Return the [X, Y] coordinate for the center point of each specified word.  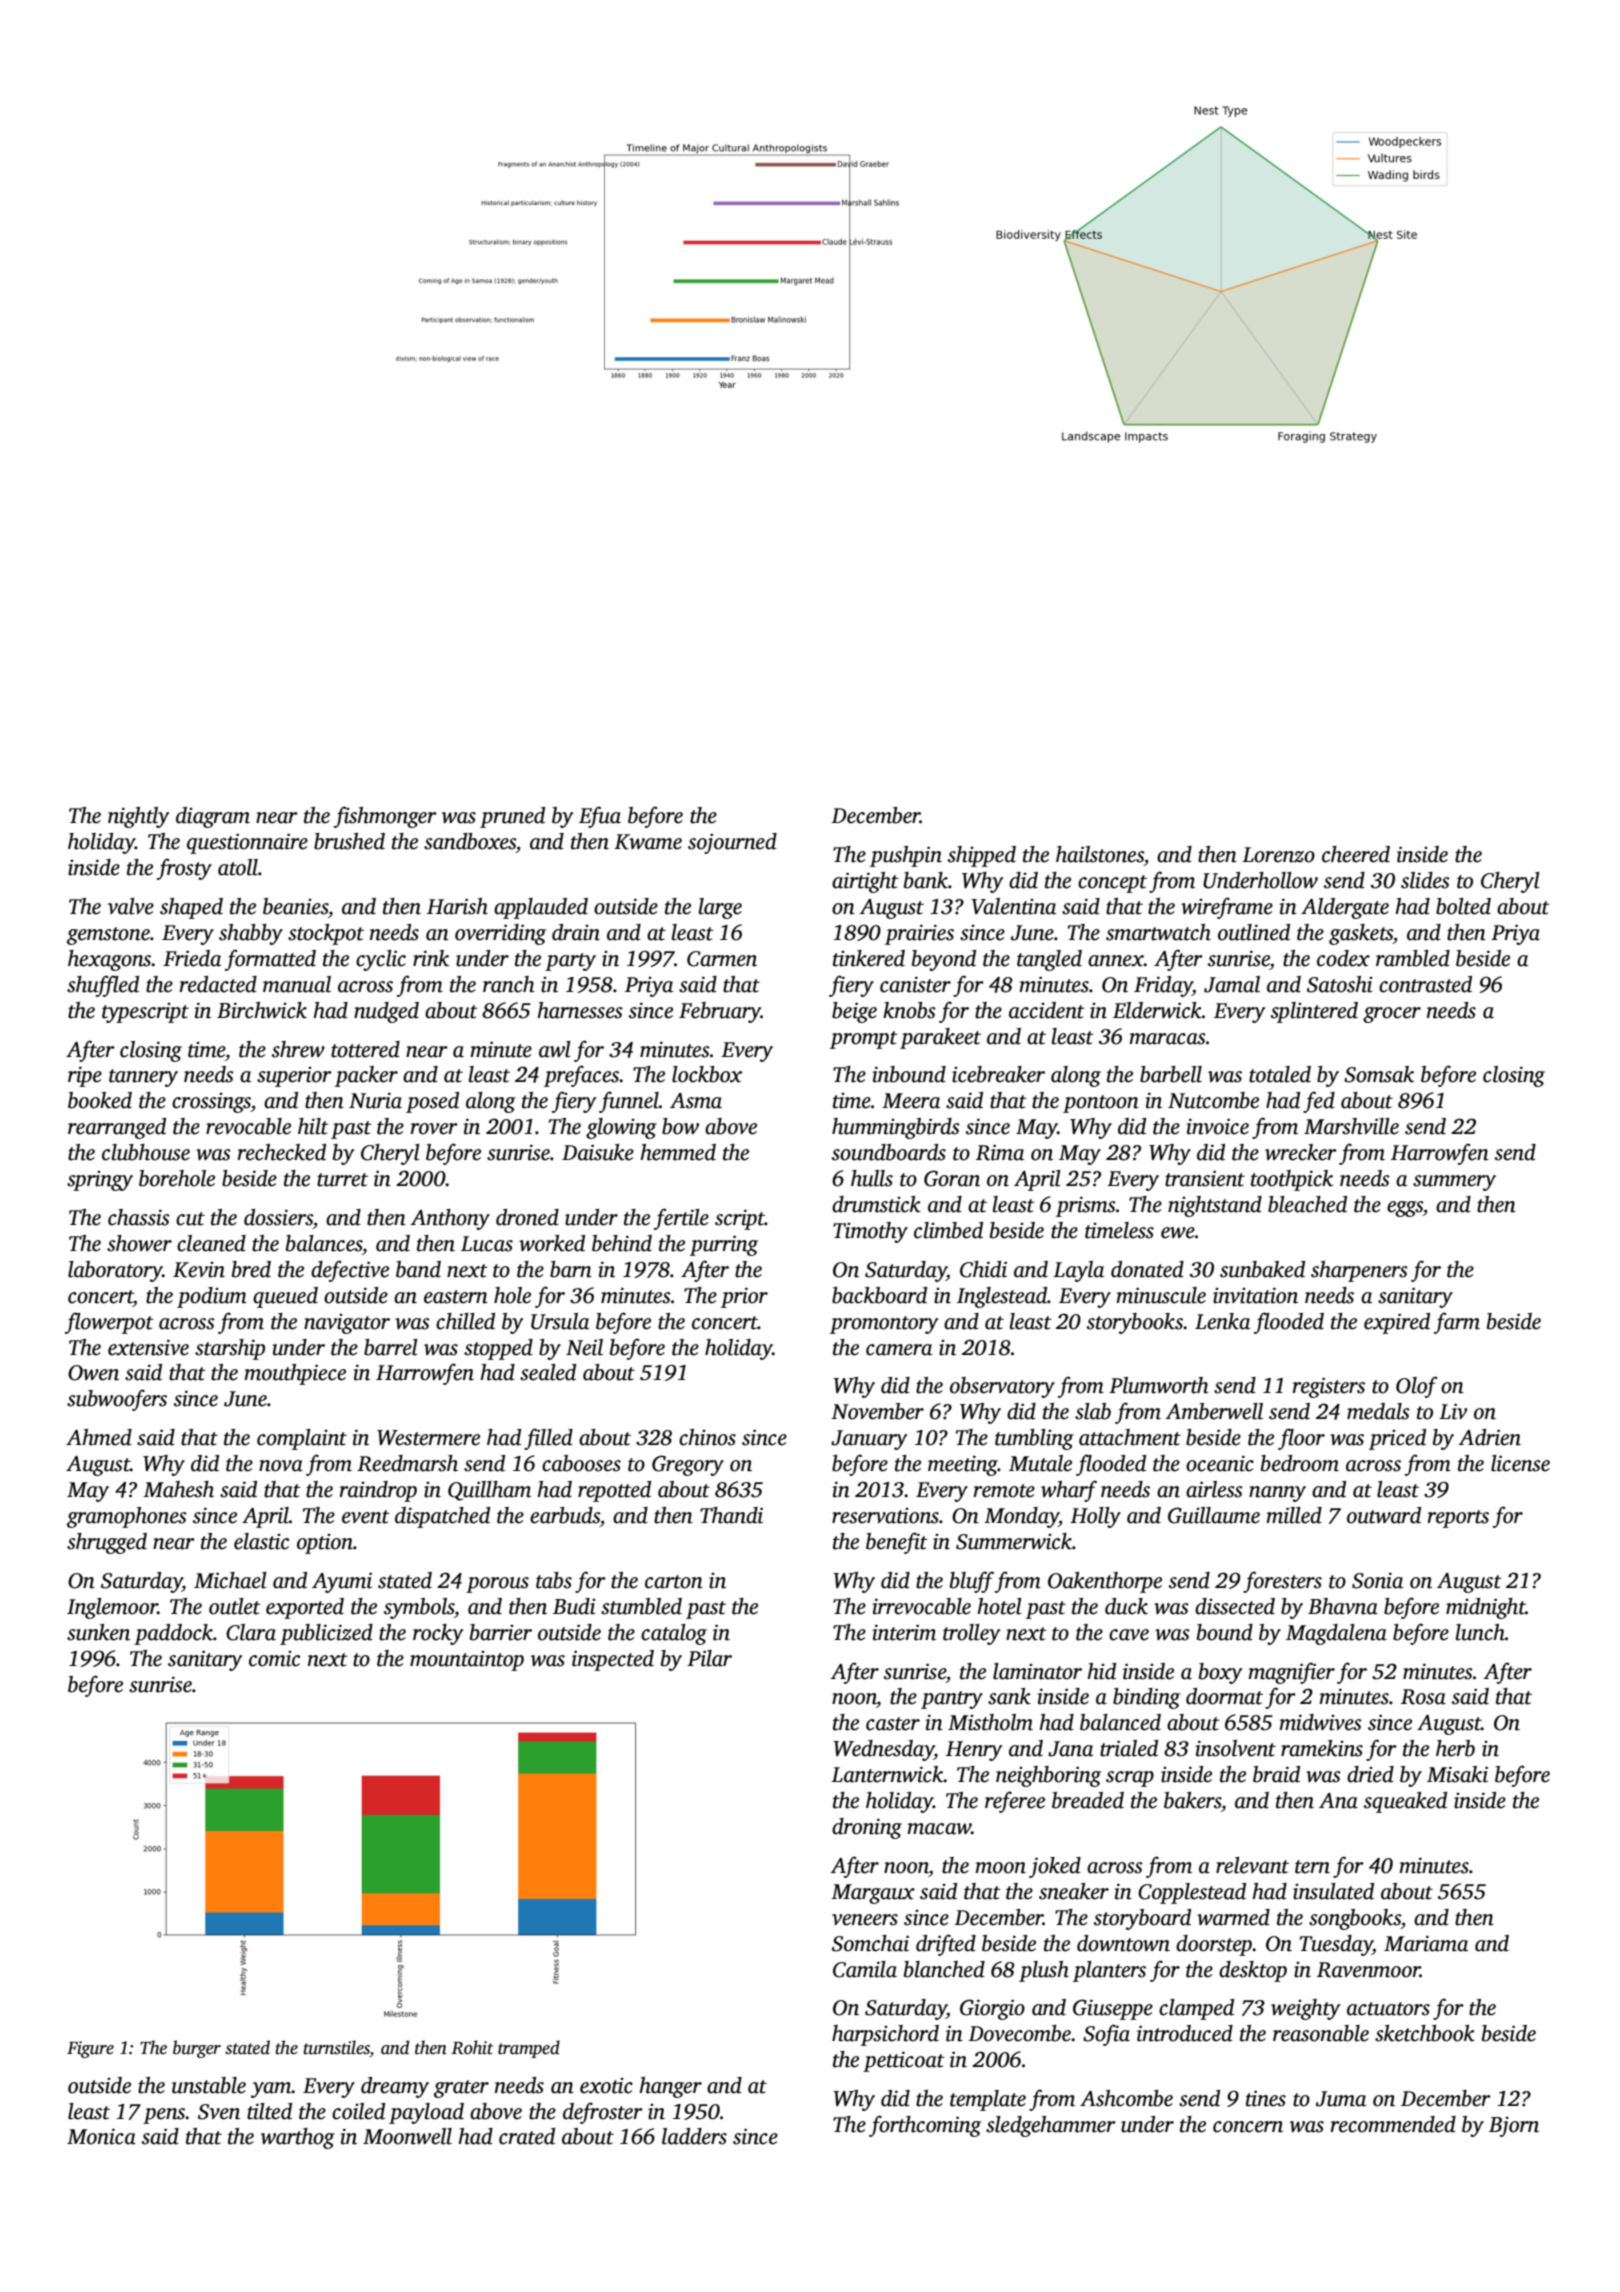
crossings [211, 1103]
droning [867, 1828]
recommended [1393, 2124]
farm [1457, 1323]
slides [1425, 880]
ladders [694, 2136]
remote [1004, 1491]
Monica [101, 2136]
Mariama [1426, 1943]
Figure [90, 2049]
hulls [872, 1178]
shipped [982, 856]
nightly [138, 817]
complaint [302, 1439]
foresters [1282, 1582]
